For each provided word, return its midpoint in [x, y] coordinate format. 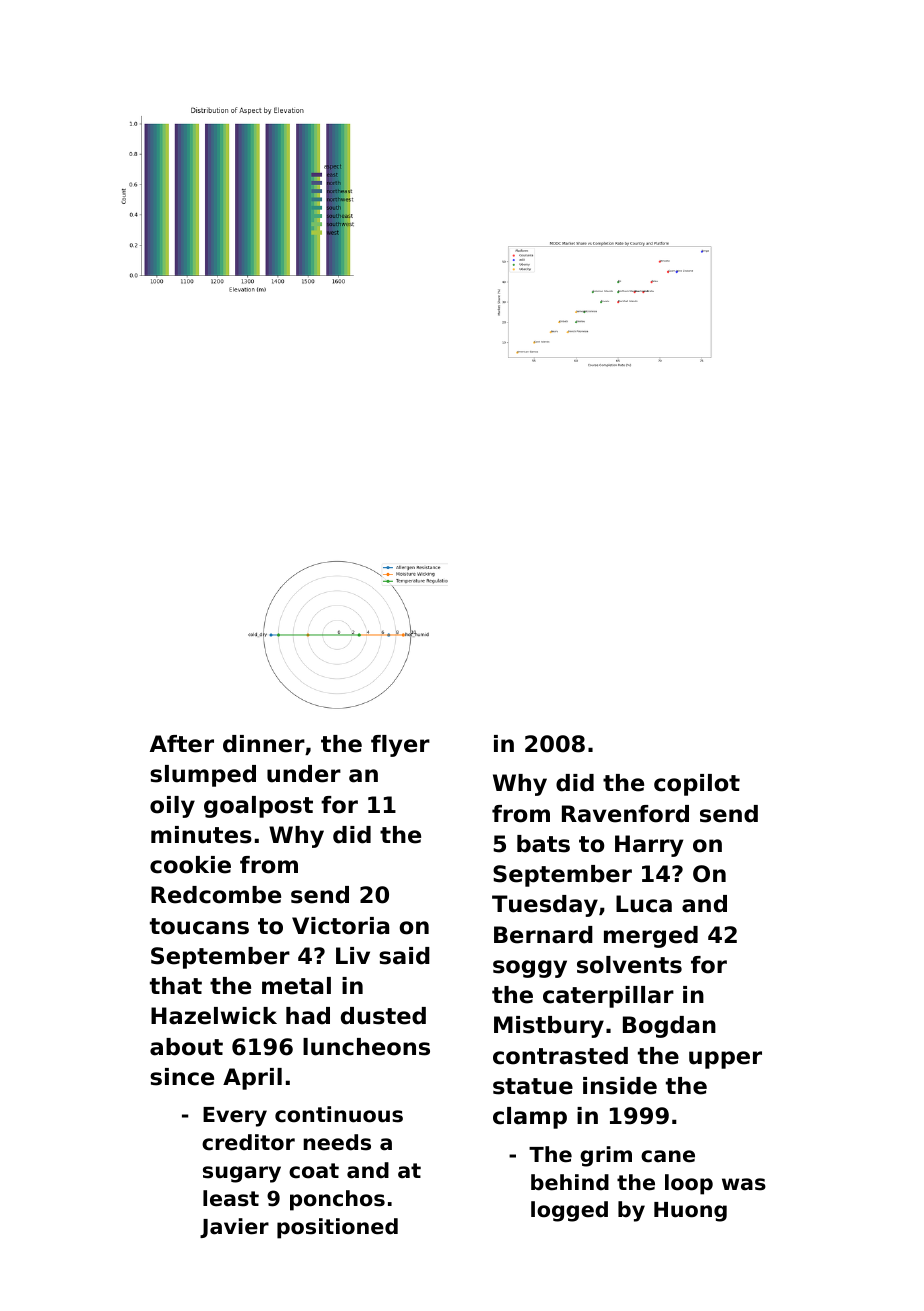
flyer [400, 746]
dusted [383, 1016]
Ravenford [625, 814]
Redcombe [216, 895]
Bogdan [669, 1027]
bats [543, 844]
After [182, 744]
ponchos [337, 1200]
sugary [242, 1174]
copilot [697, 785]
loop [689, 1184]
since [182, 1077]
